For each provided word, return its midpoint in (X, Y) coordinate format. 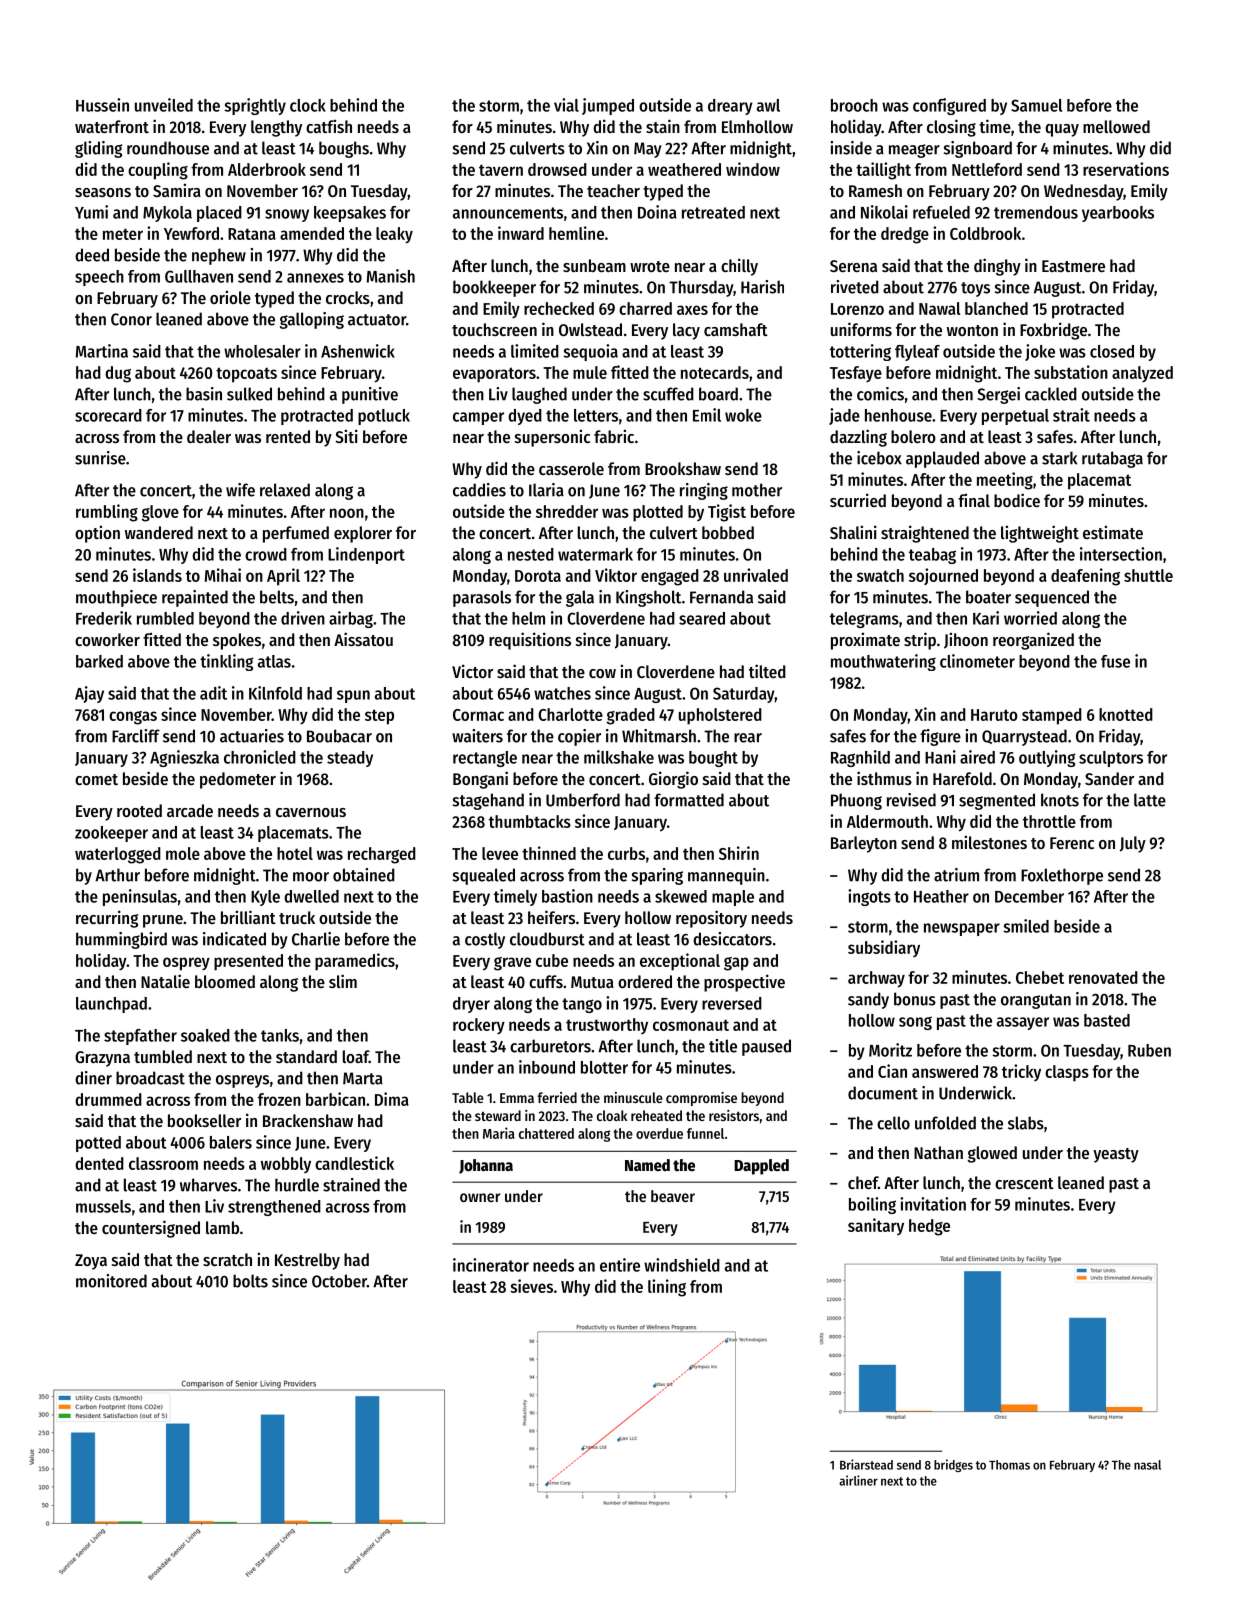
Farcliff (136, 736)
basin (204, 394)
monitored (111, 1281)
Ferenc (1072, 843)
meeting (1005, 481)
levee (500, 853)
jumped (608, 106)
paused (766, 1047)
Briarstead (866, 1464)
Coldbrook (985, 233)
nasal (1147, 1465)
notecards (715, 372)
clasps (1067, 1073)
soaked (205, 1035)
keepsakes (350, 214)
